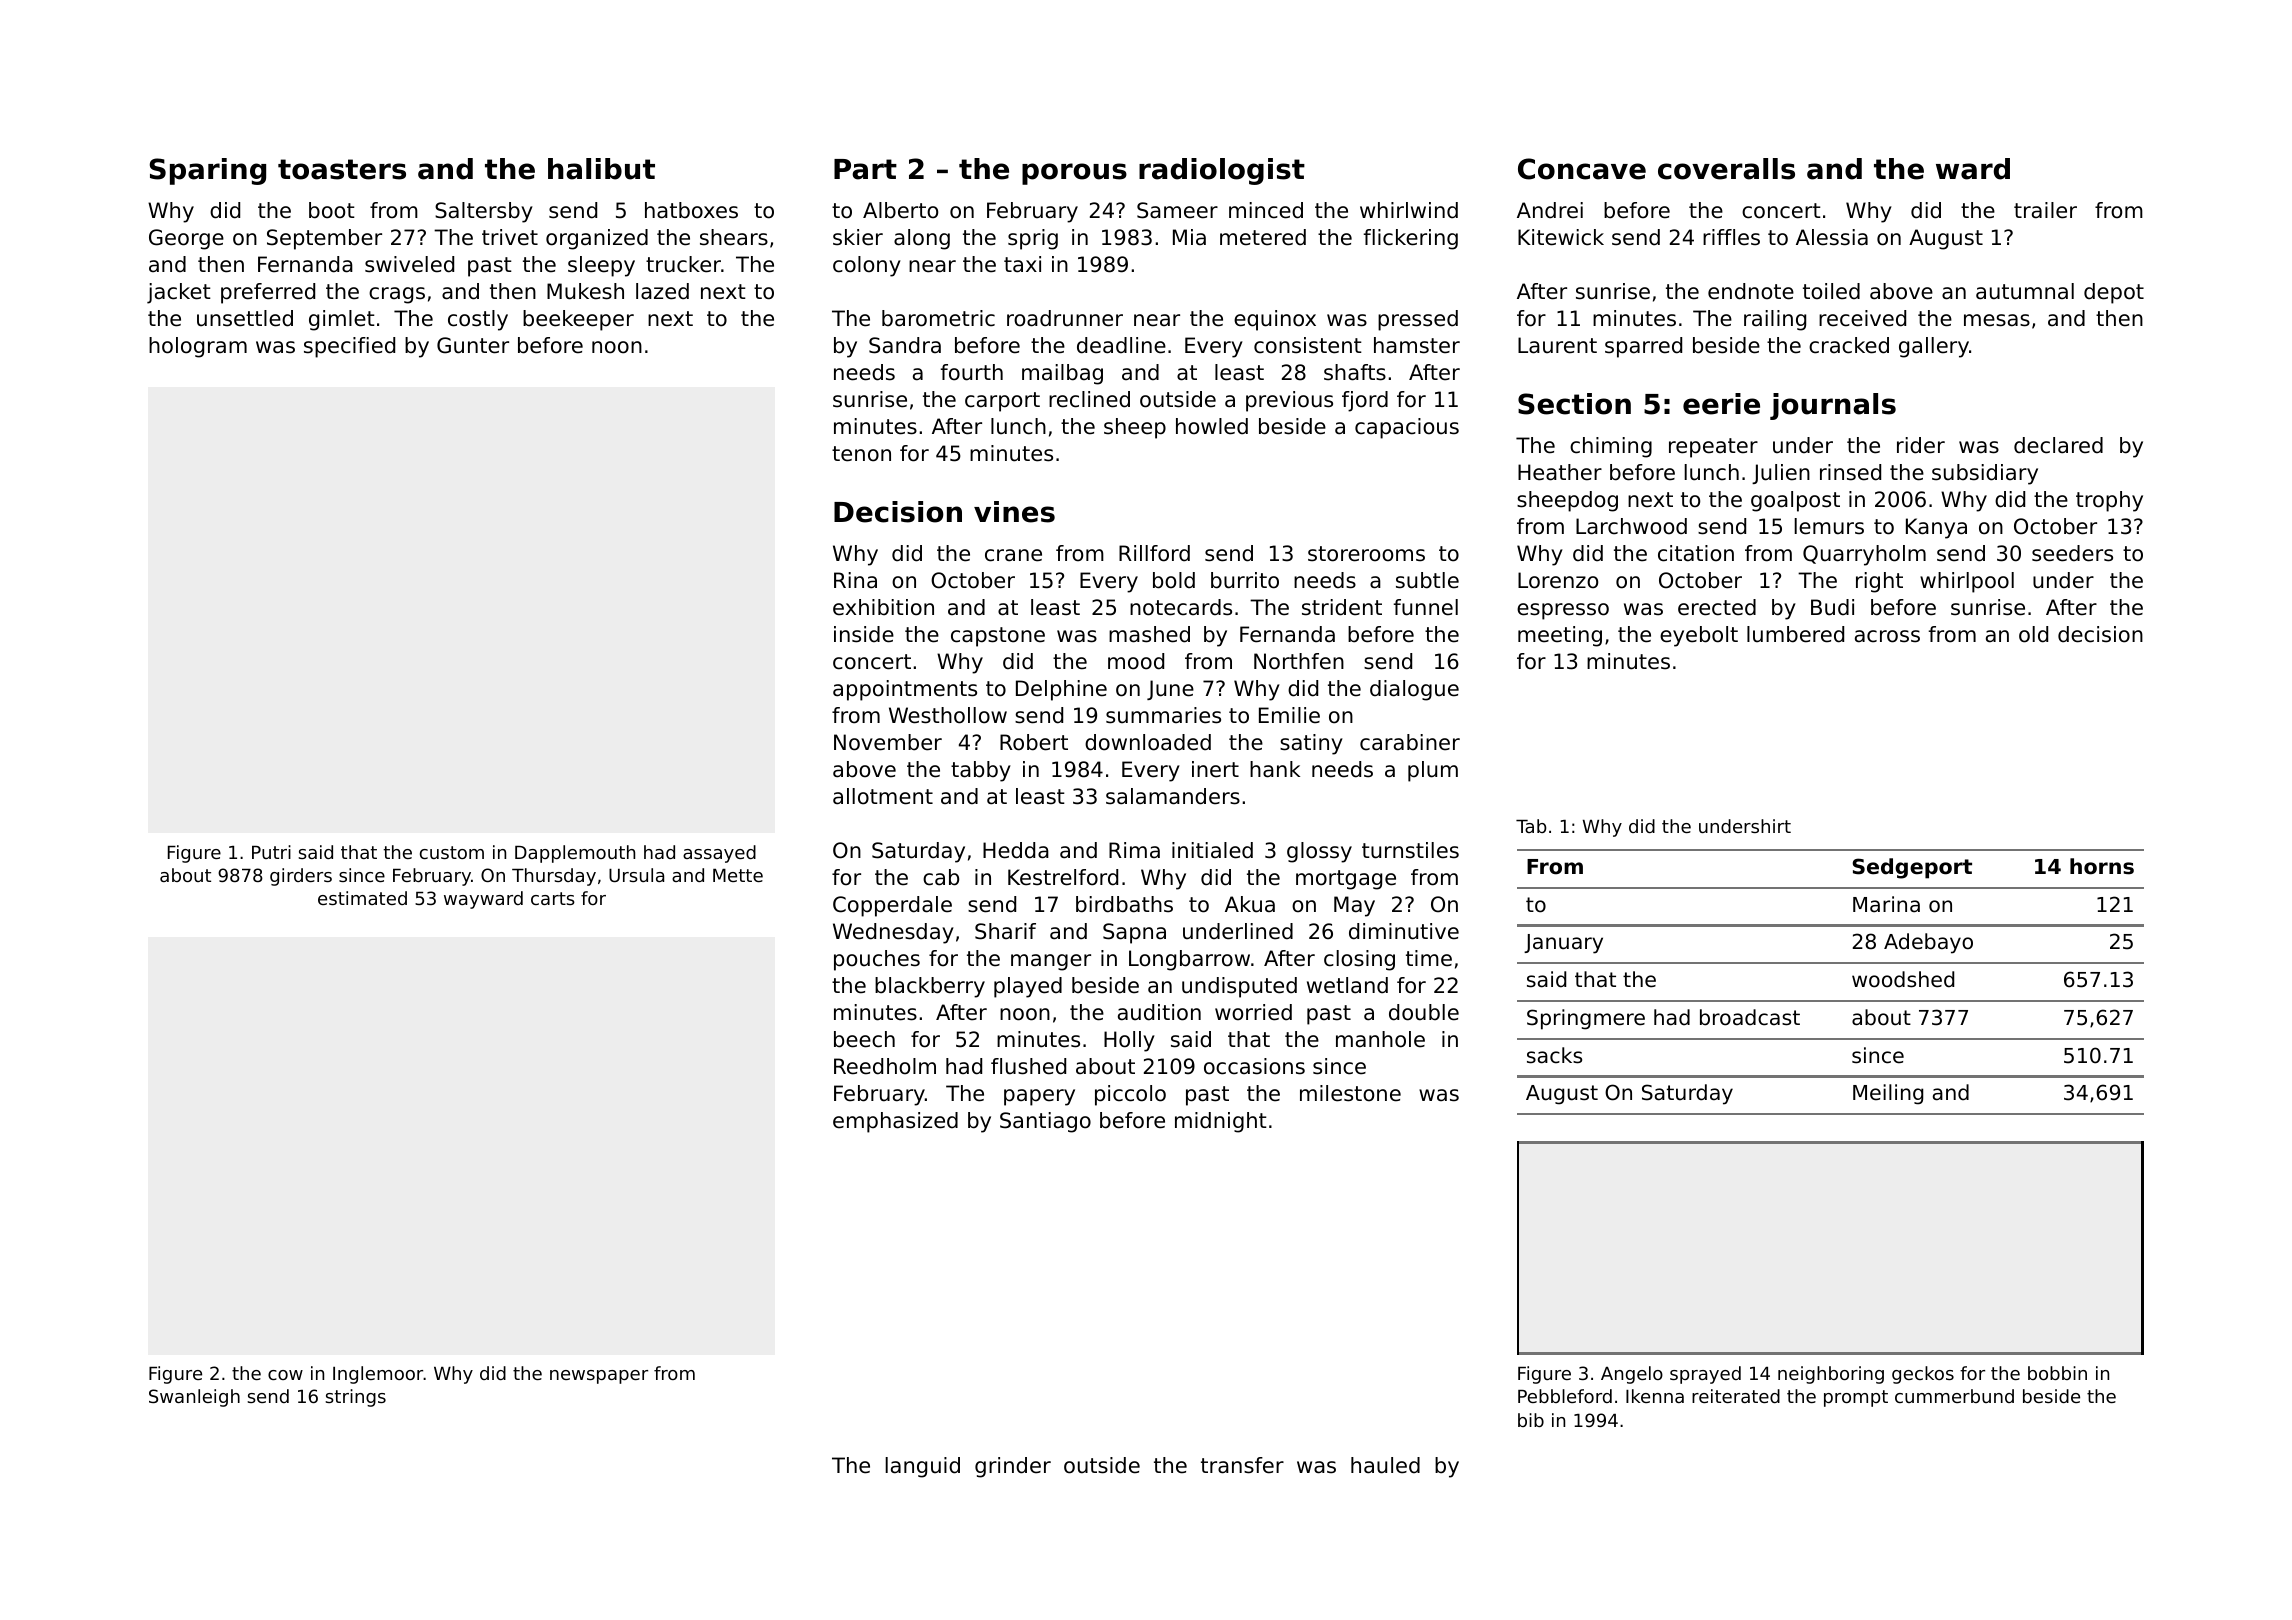 The width and height of the screenshot is (2292, 1620). I want to click on Gunter, so click(473, 345).
